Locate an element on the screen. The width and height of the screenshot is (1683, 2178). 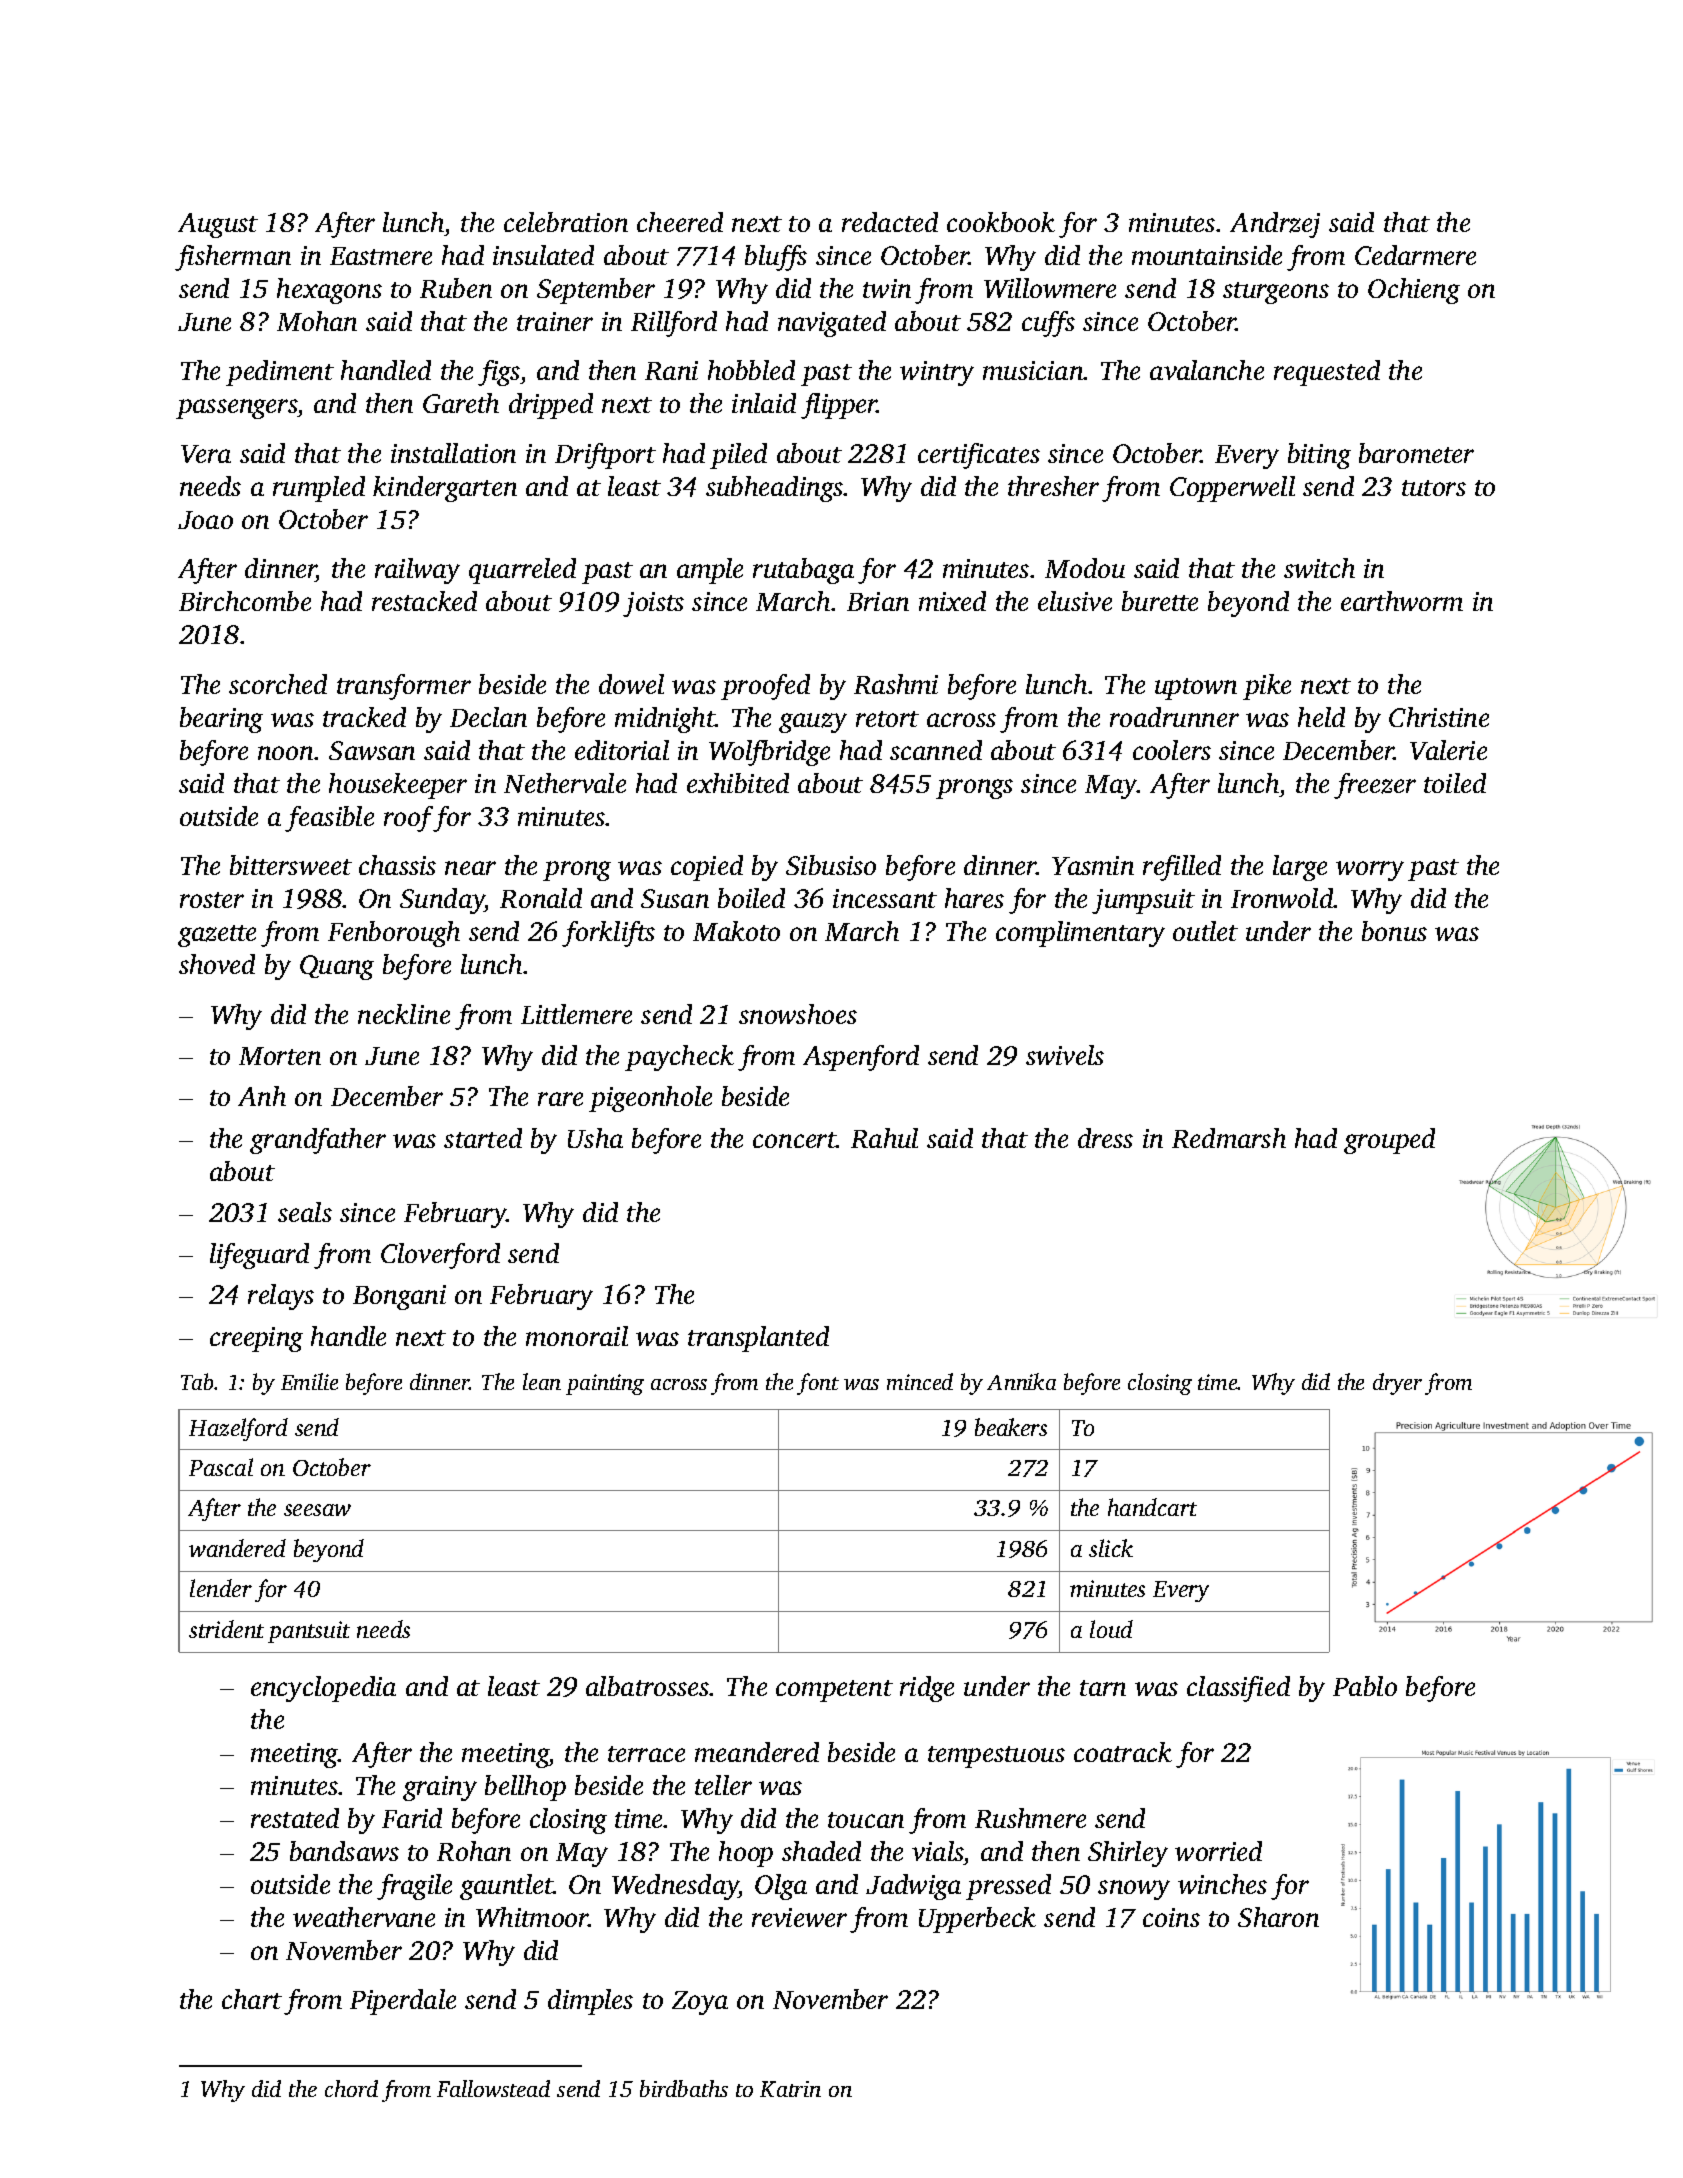
certificates is located at coordinates (979, 456).
